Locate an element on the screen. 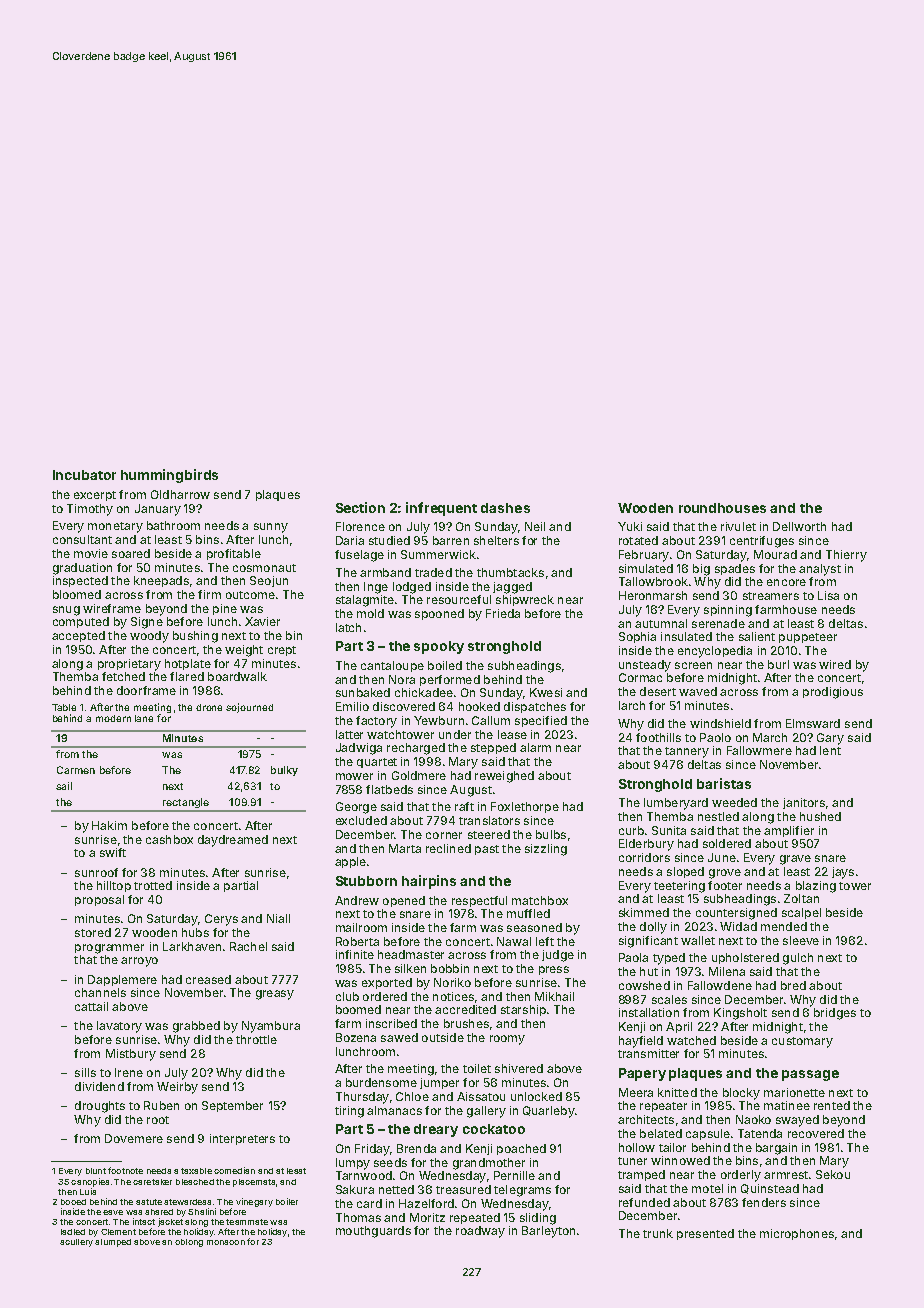  Noriko is located at coordinates (452, 982).
